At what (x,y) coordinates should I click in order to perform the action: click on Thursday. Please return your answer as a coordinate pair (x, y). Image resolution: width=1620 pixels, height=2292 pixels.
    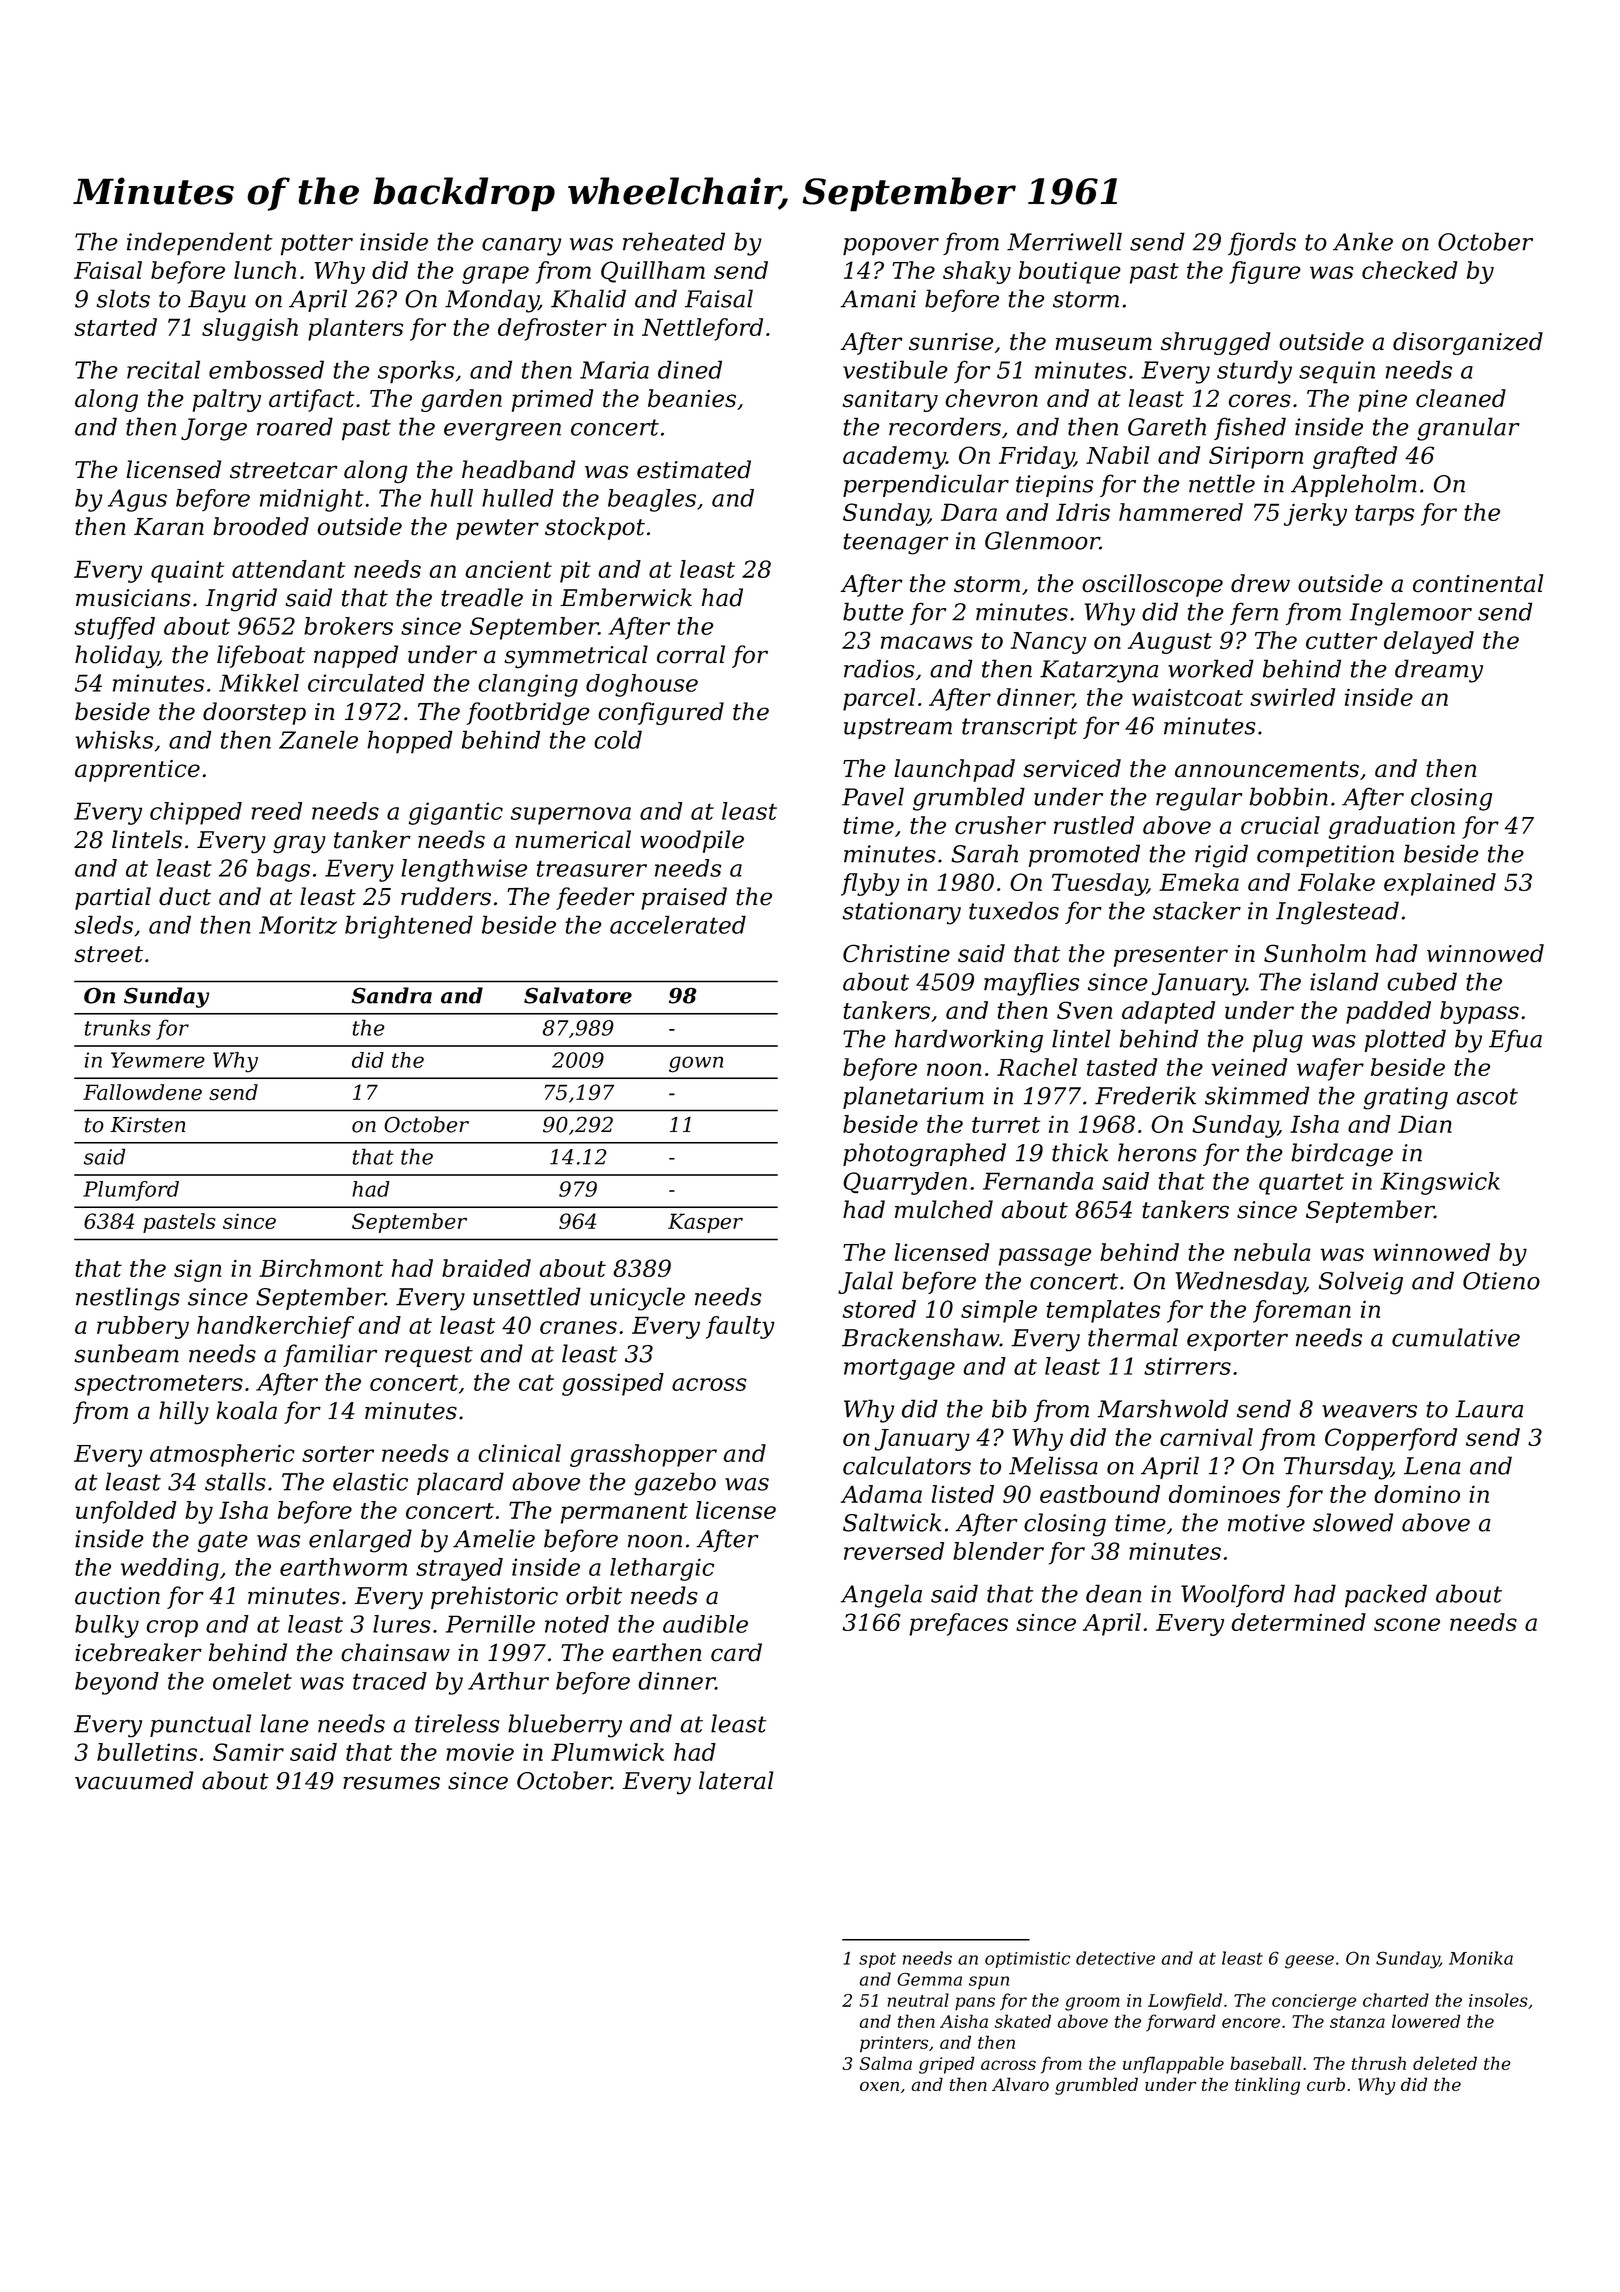
    Looking at the image, I should click on (1337, 1468).
